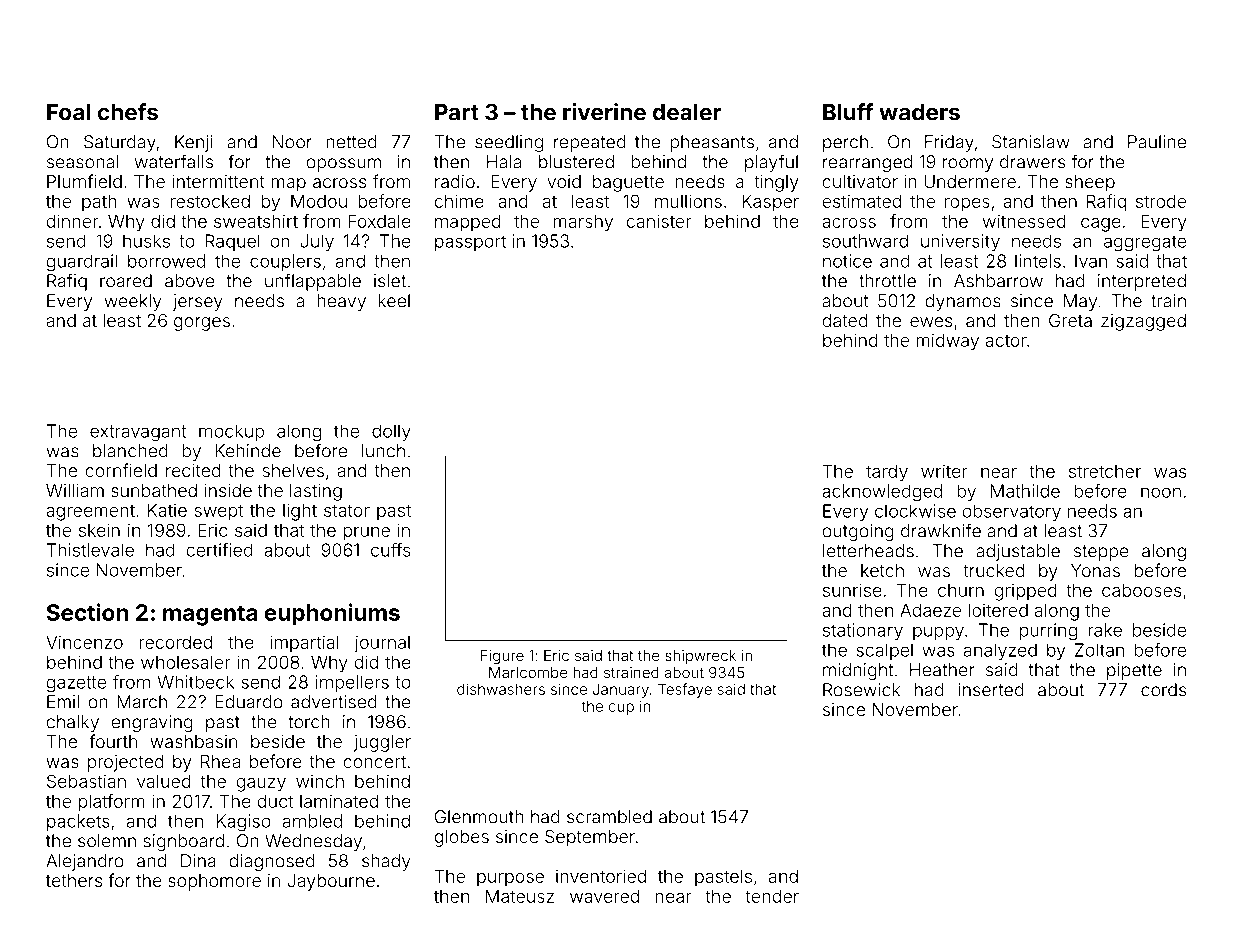 This page has height=952, width=1233. Describe the element at coordinates (520, 896) in the page. I see `Mateusz` at that location.
